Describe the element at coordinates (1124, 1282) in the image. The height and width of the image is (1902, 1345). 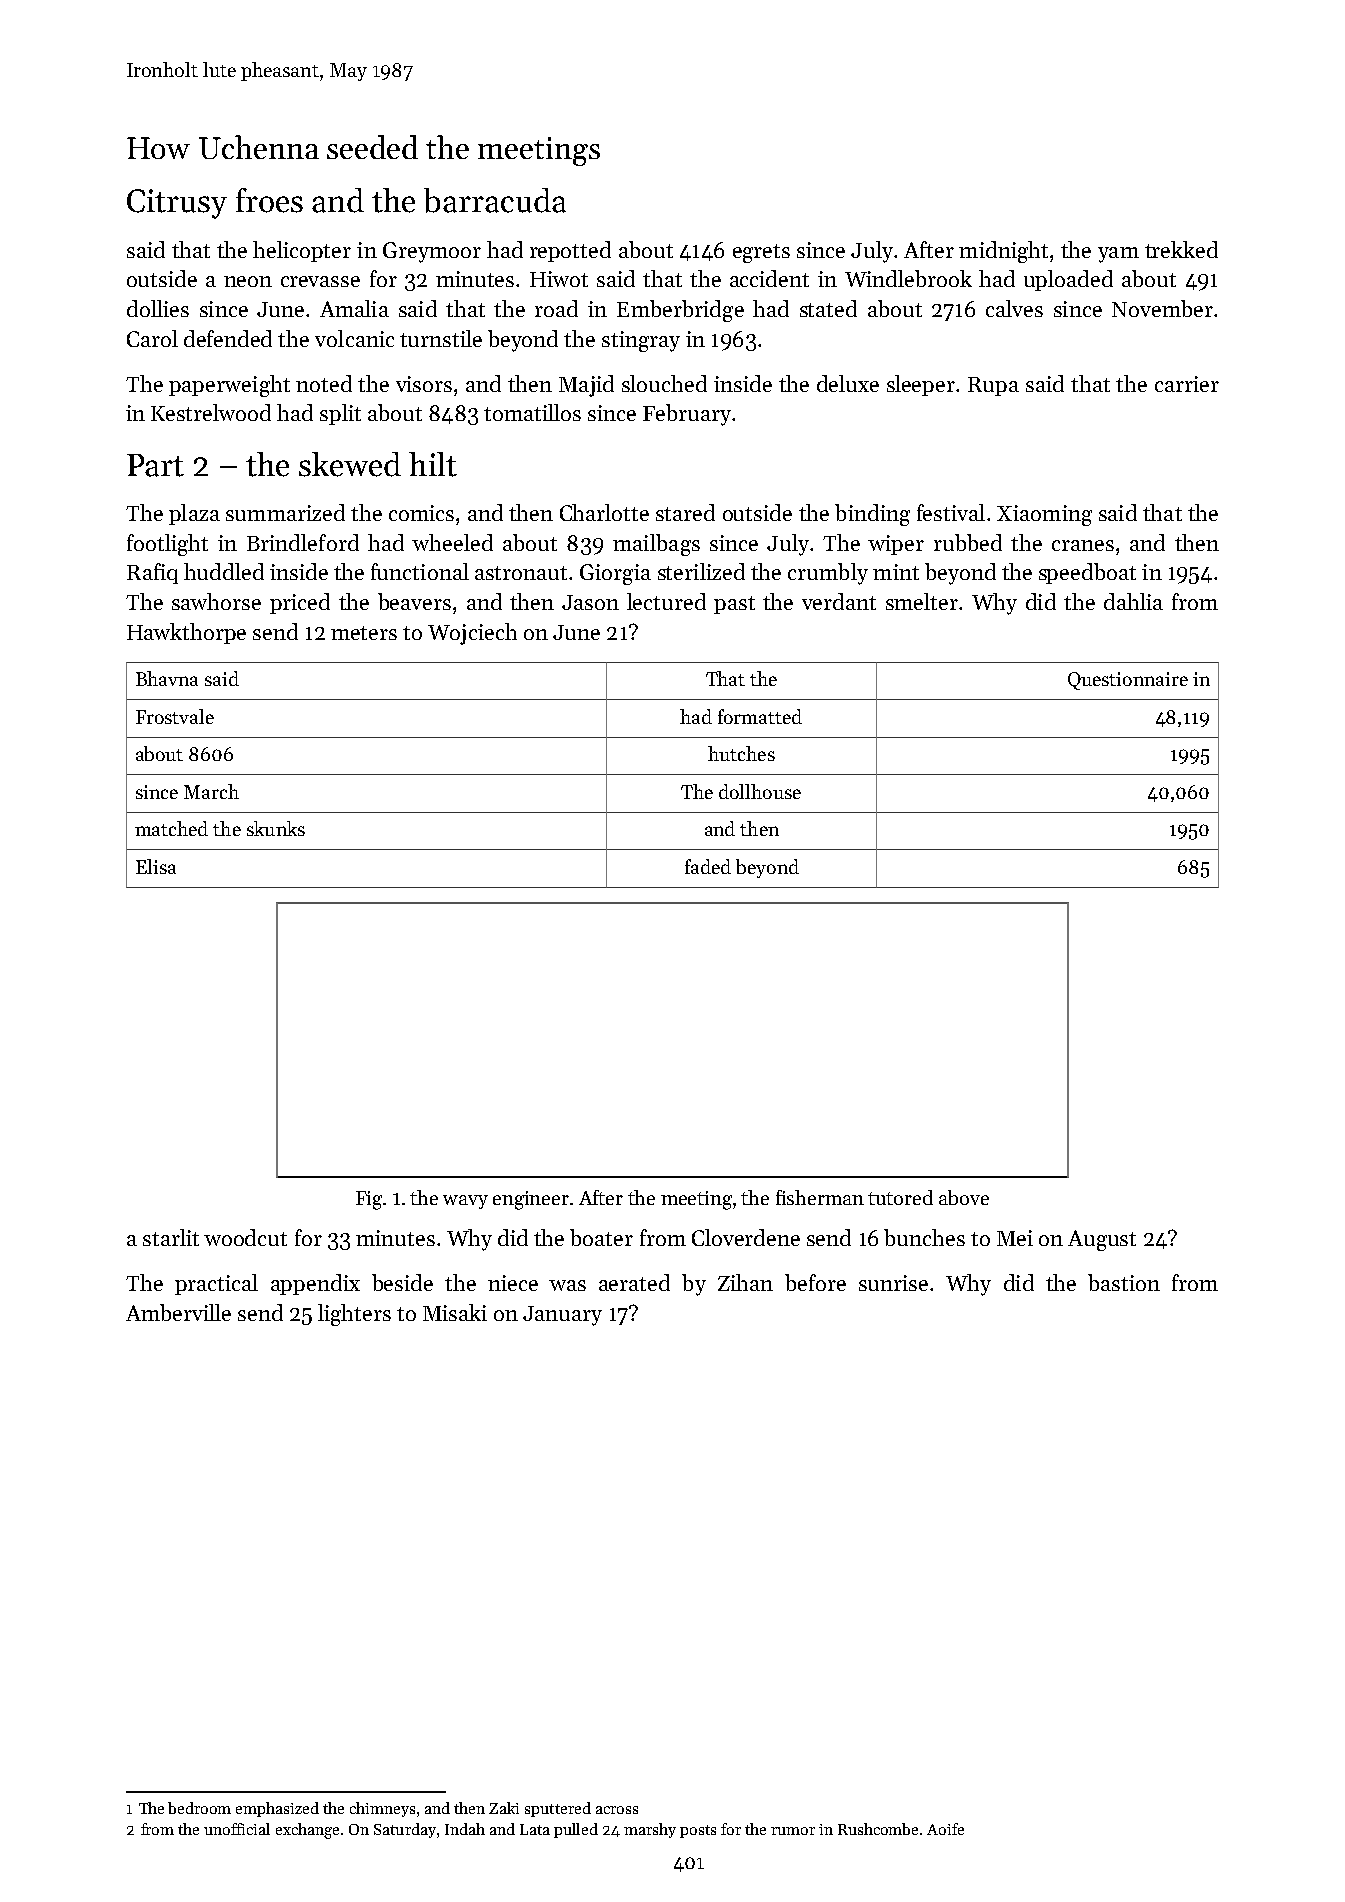
I see `bastion` at that location.
